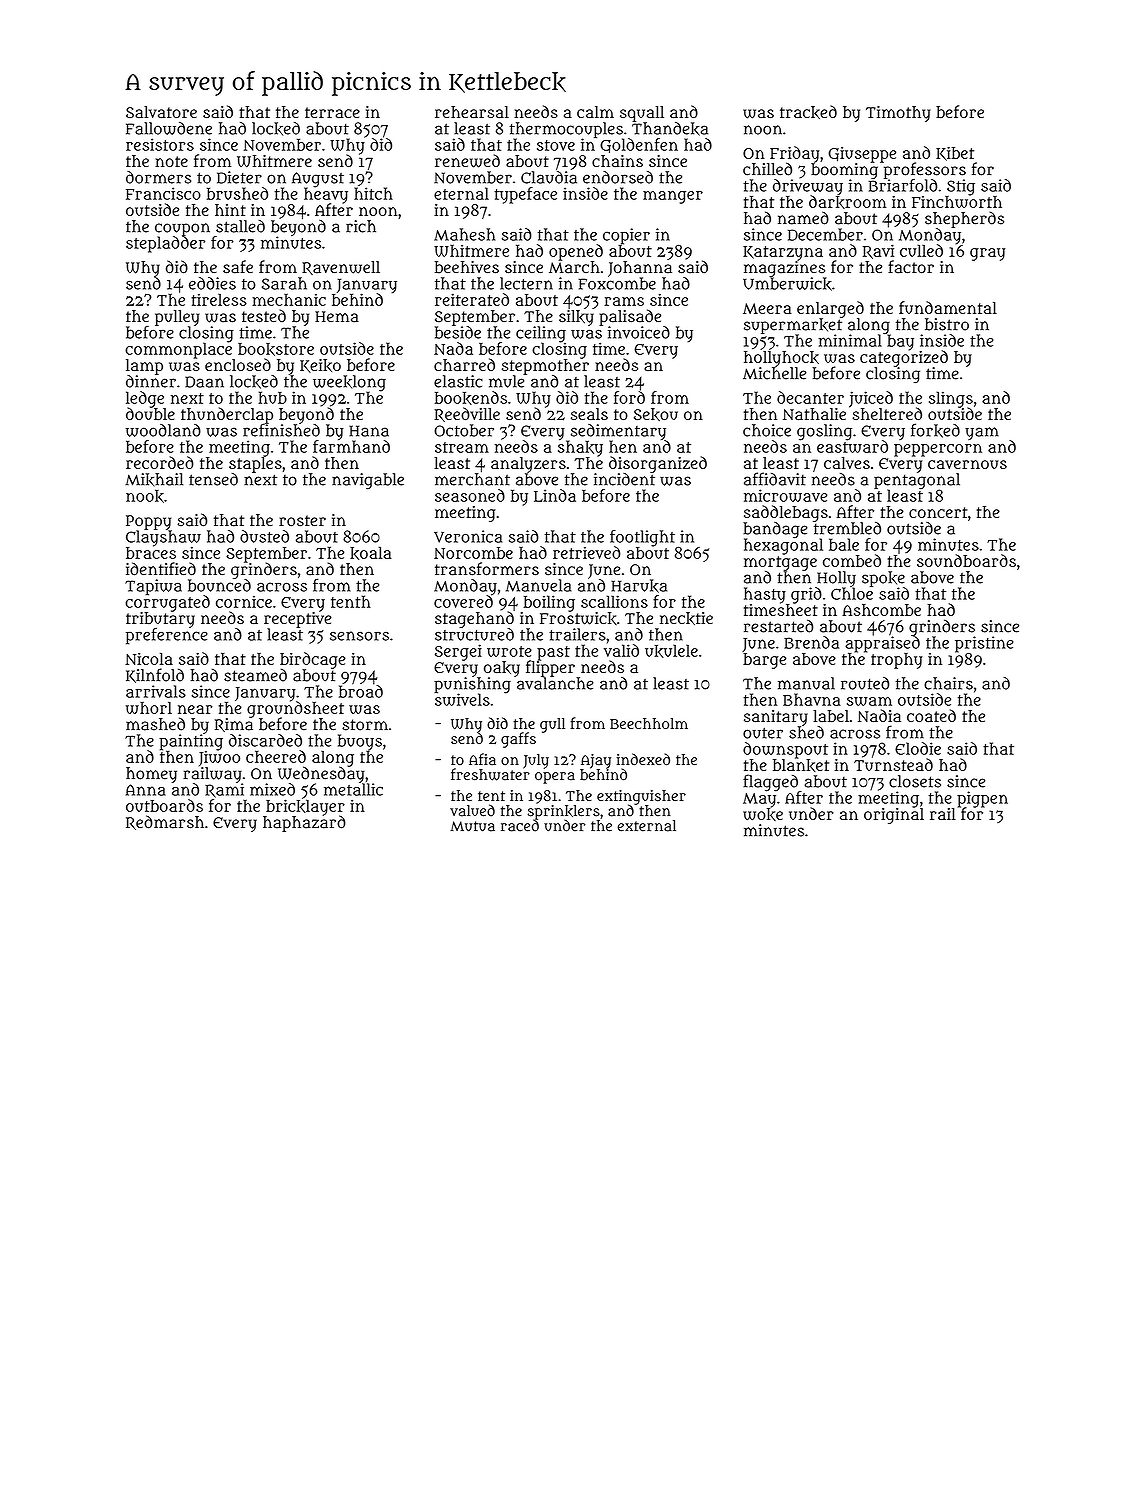 This screenshot has width=1148, height=1486. I want to click on August, so click(318, 179).
